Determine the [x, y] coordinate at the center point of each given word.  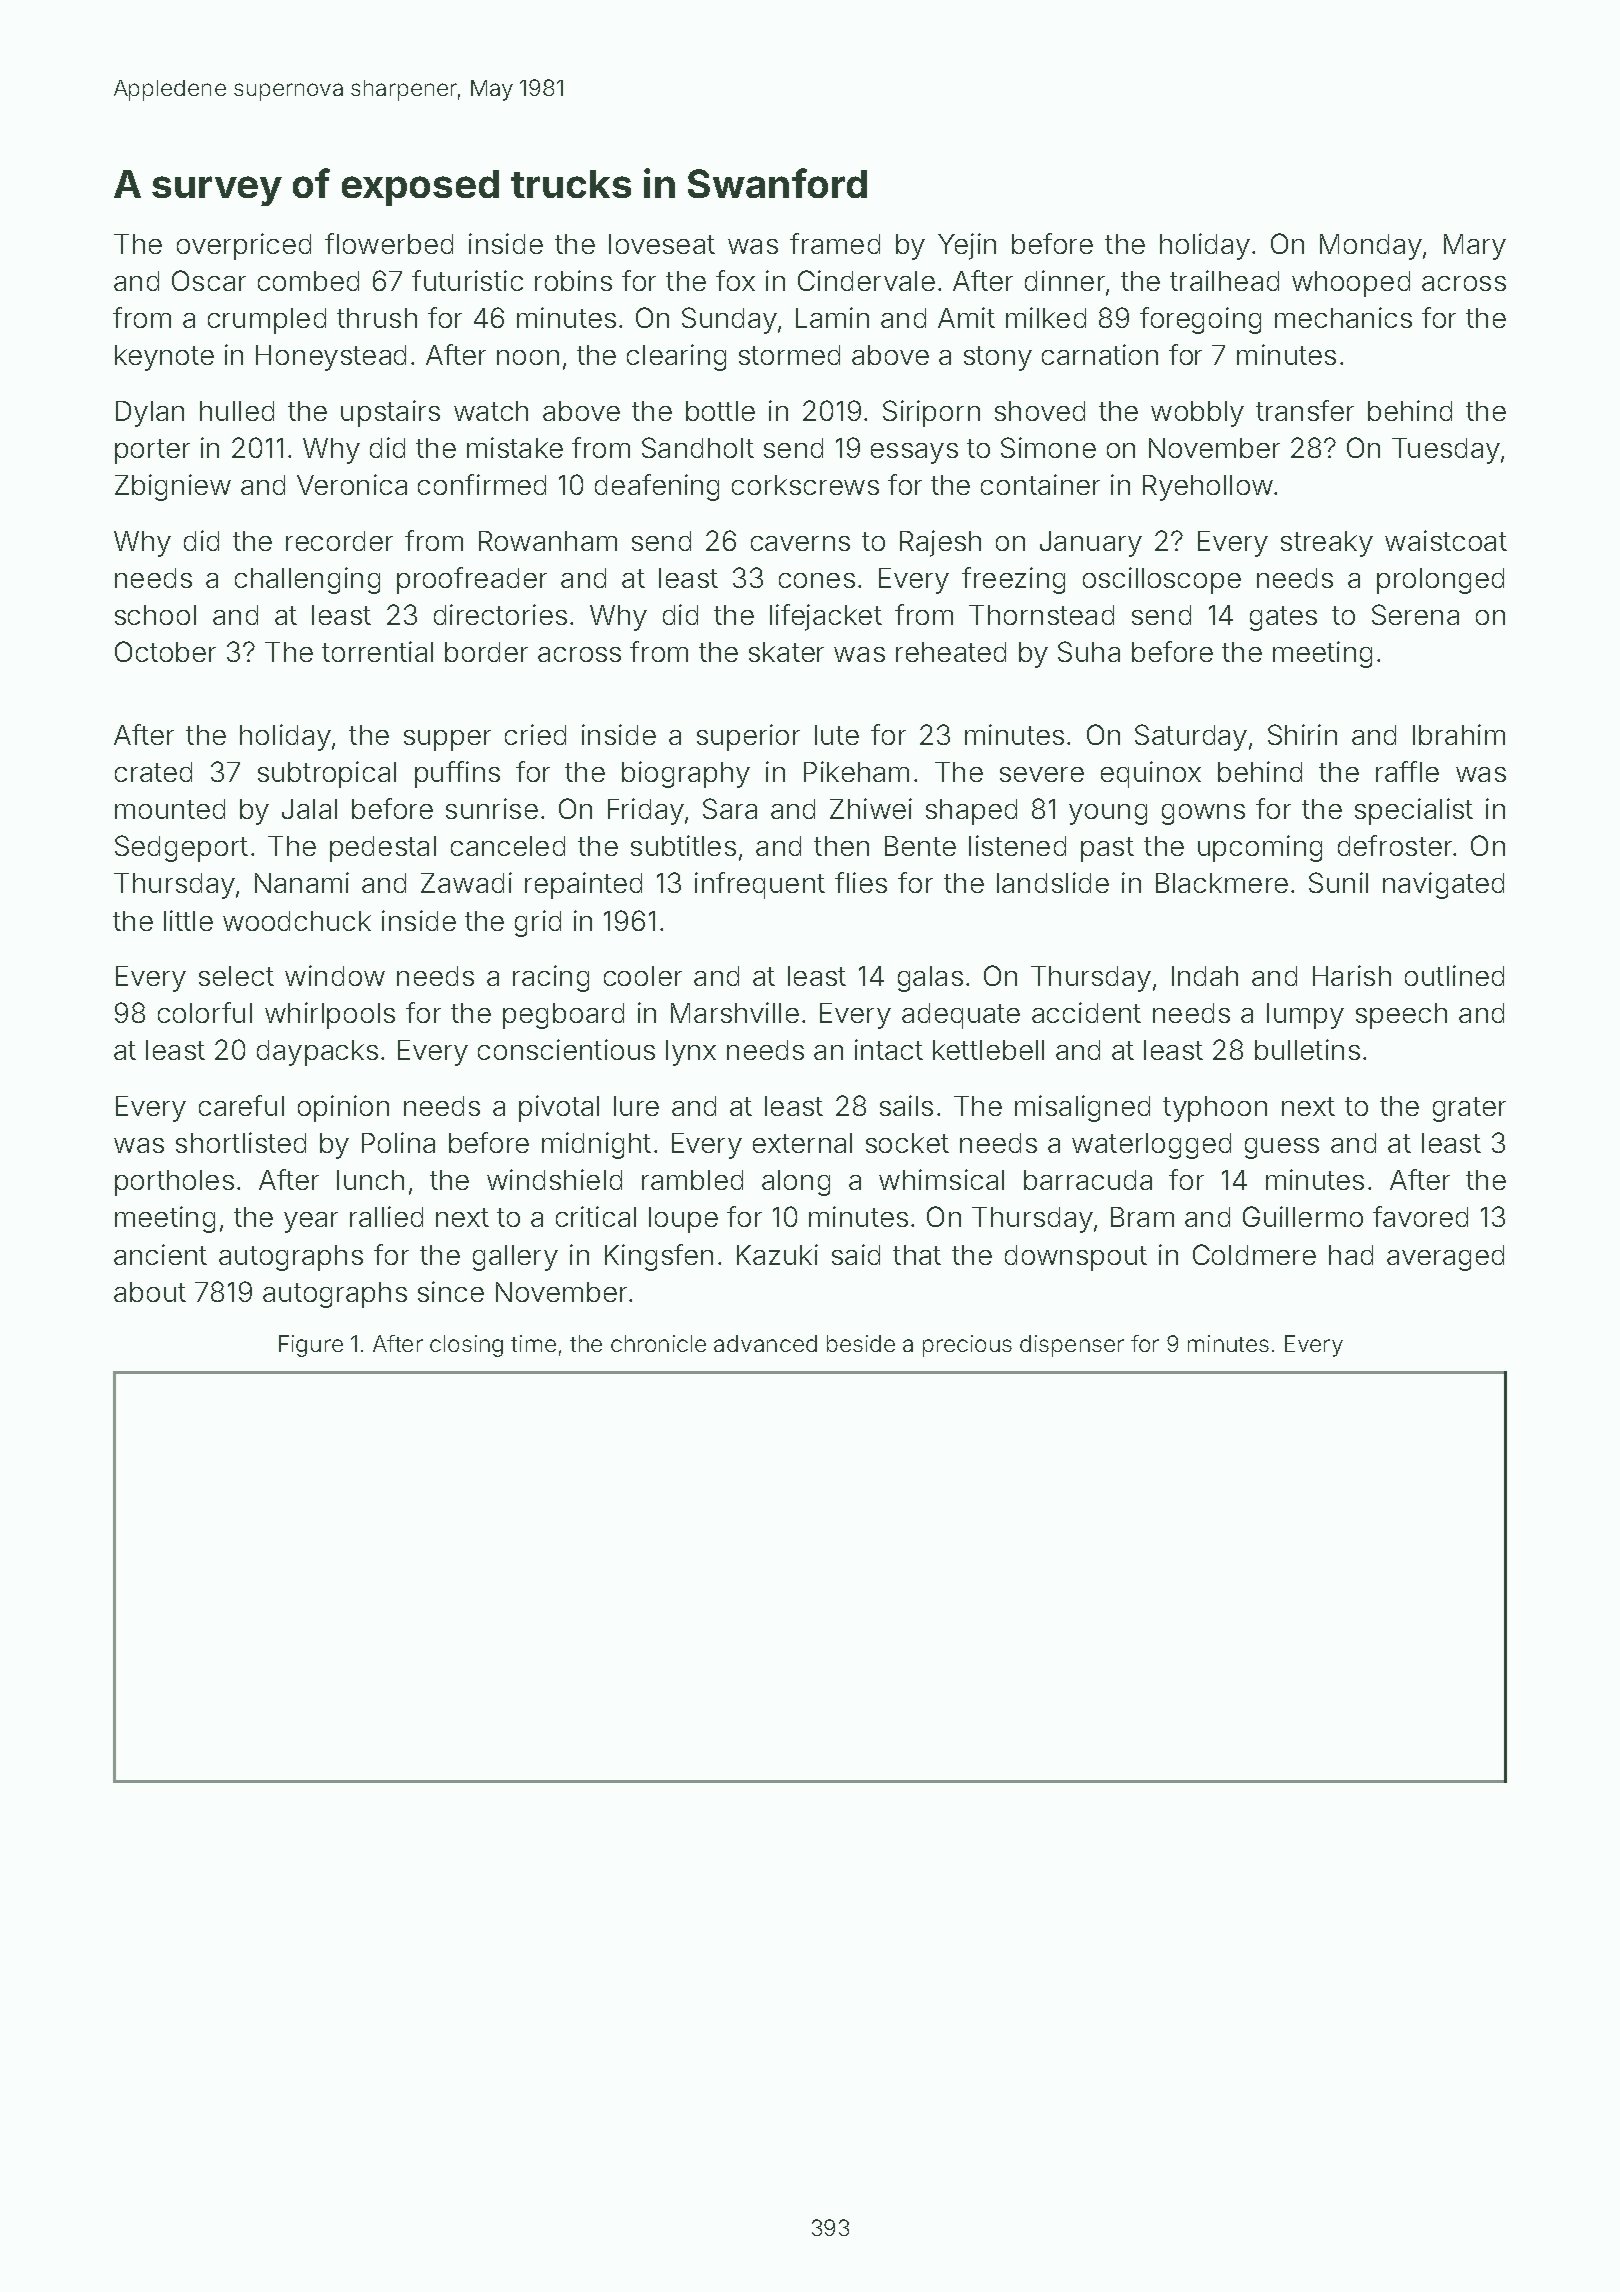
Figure [311, 1346]
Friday [646, 811]
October [165, 651]
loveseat [662, 244]
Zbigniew [173, 487]
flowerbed [389, 243]
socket [907, 1143]
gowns [1203, 814]
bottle [720, 411]
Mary [1475, 247]
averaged [1445, 1258]
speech [1401, 1016]
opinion [343, 1108]
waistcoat [1446, 540]
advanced [765, 1343]
